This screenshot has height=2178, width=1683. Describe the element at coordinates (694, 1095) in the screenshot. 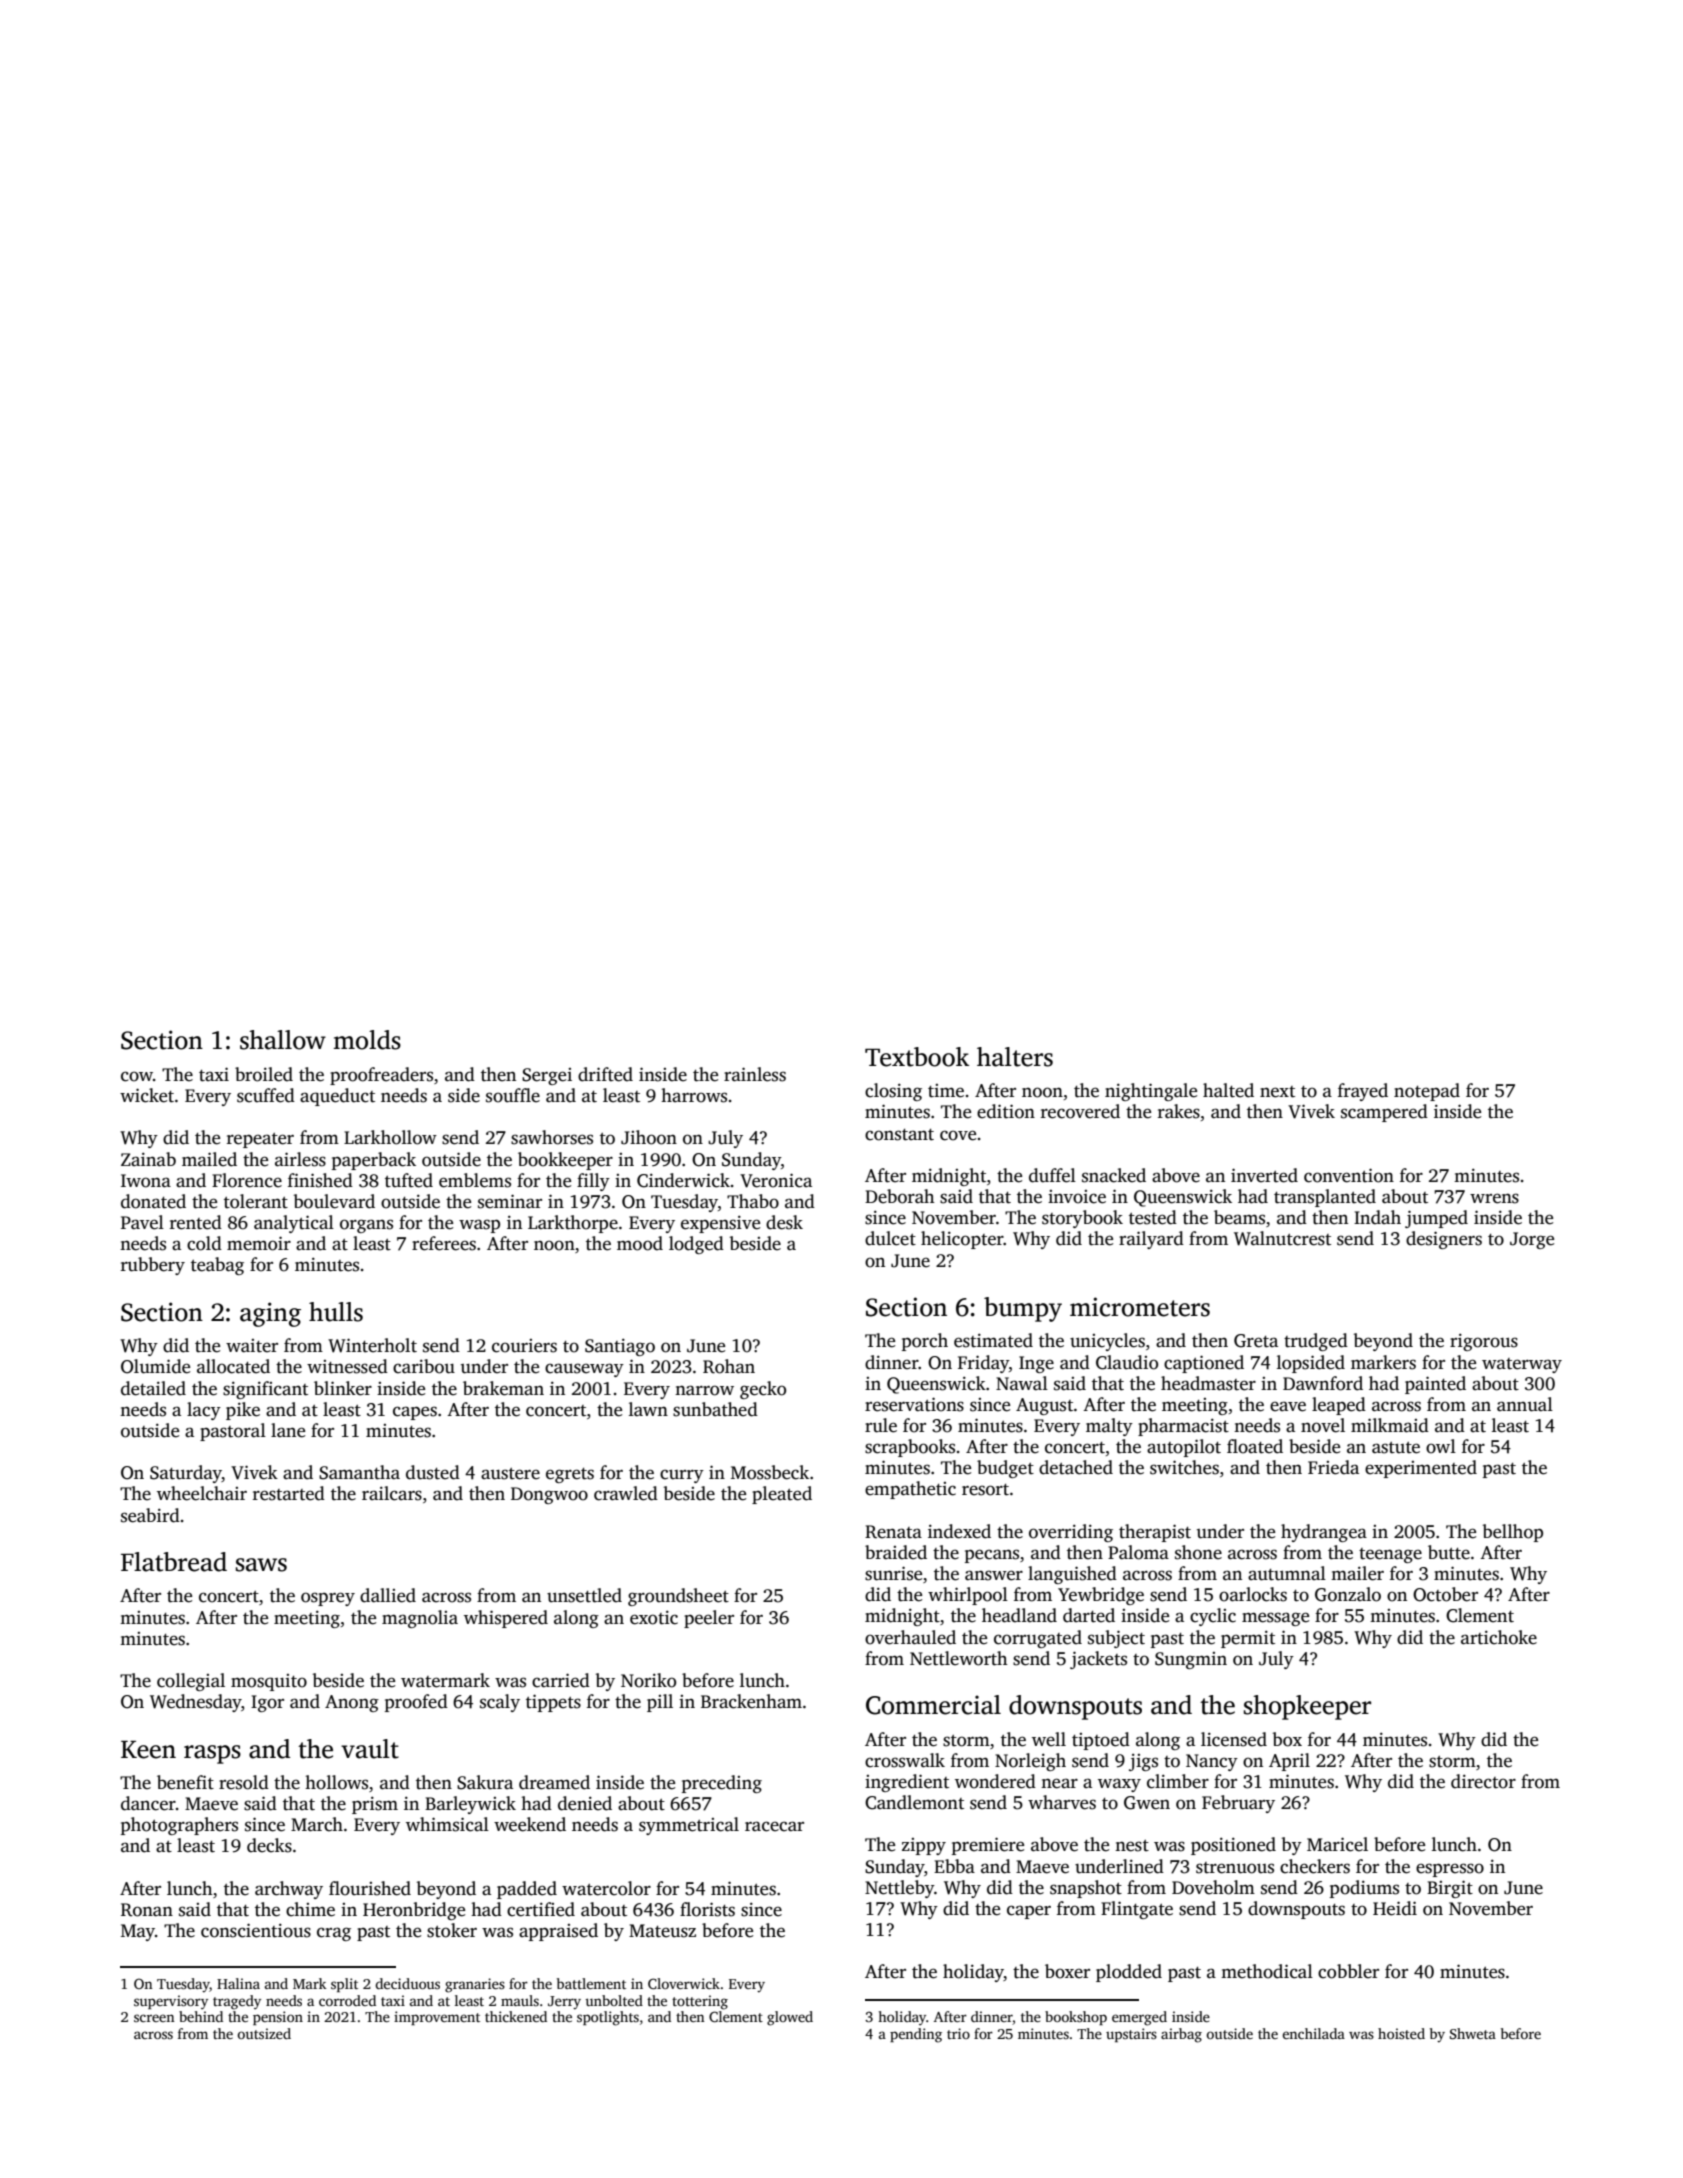

I see `harrows` at that location.
